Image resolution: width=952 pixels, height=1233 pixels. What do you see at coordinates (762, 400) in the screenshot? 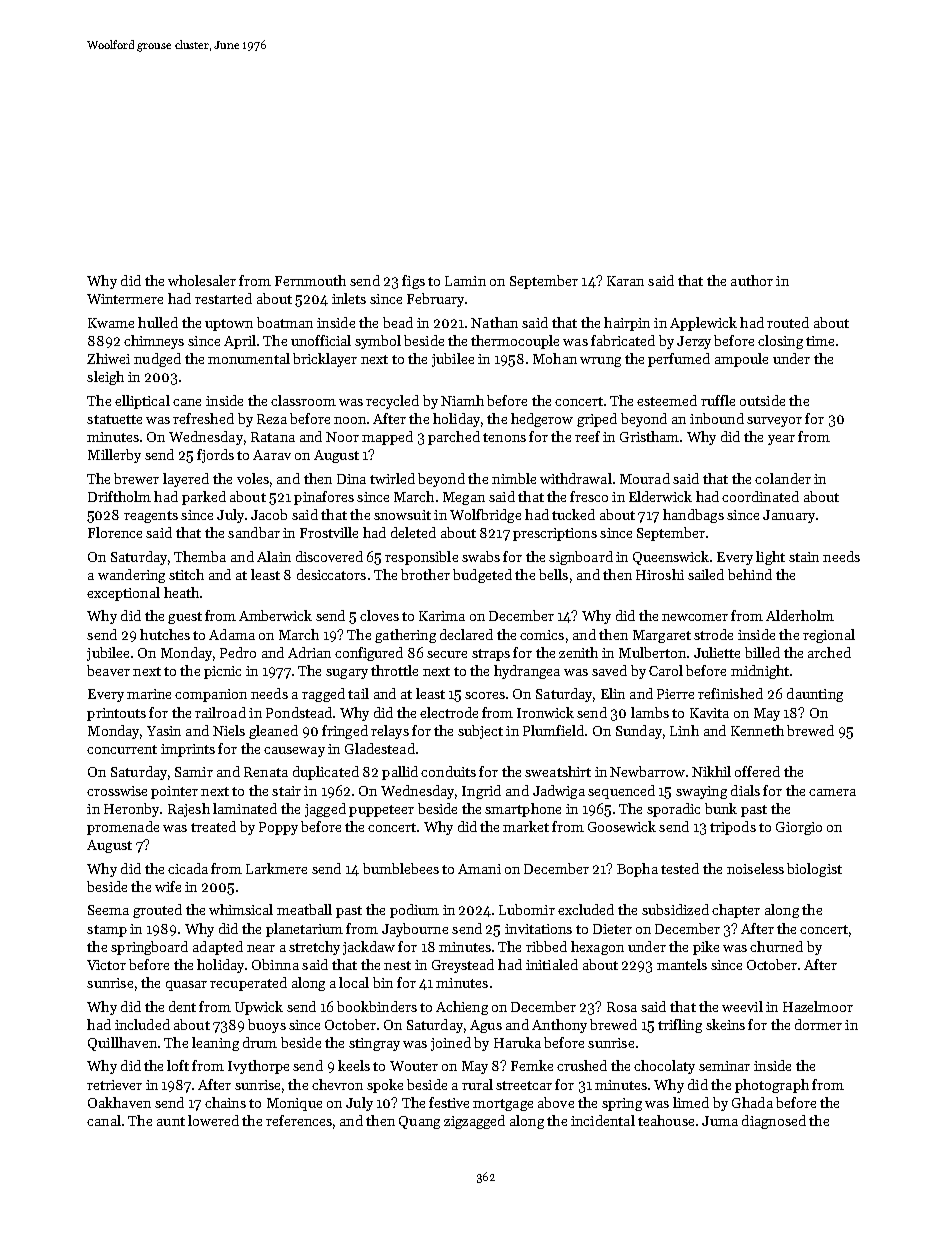
I see `outside` at bounding box center [762, 400].
